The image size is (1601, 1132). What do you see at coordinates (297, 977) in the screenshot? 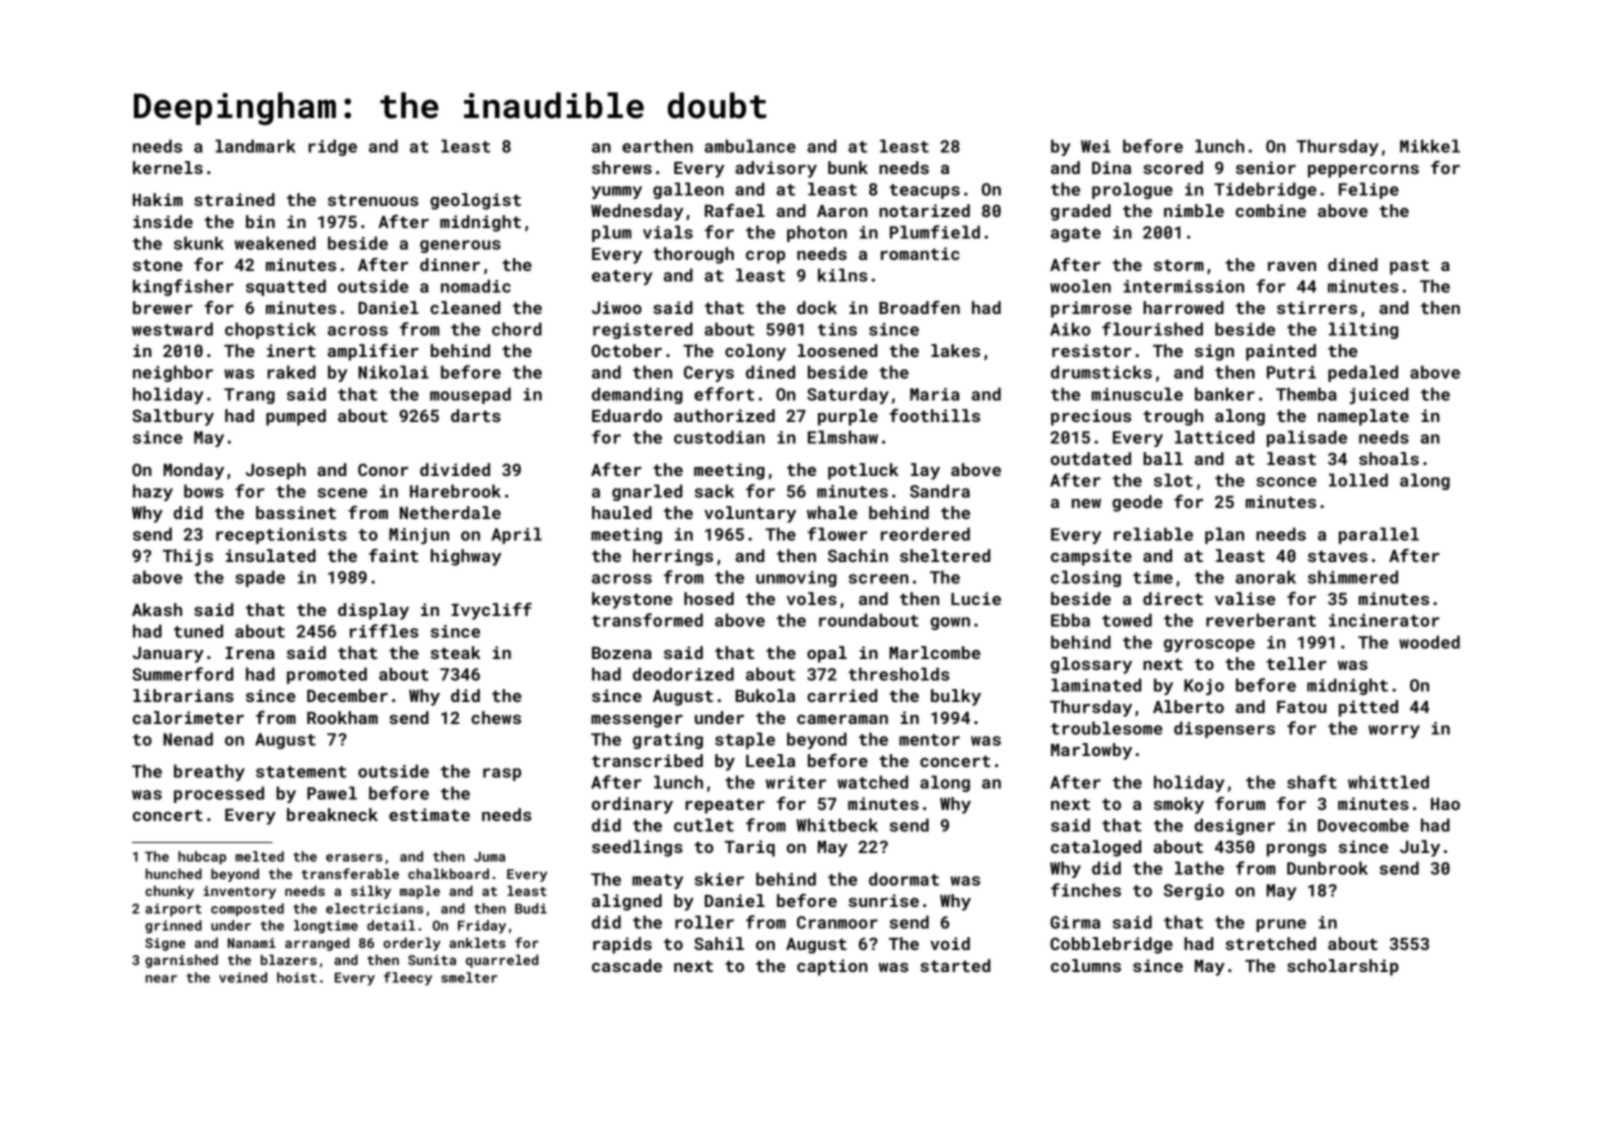
I see `hoist` at bounding box center [297, 977].
